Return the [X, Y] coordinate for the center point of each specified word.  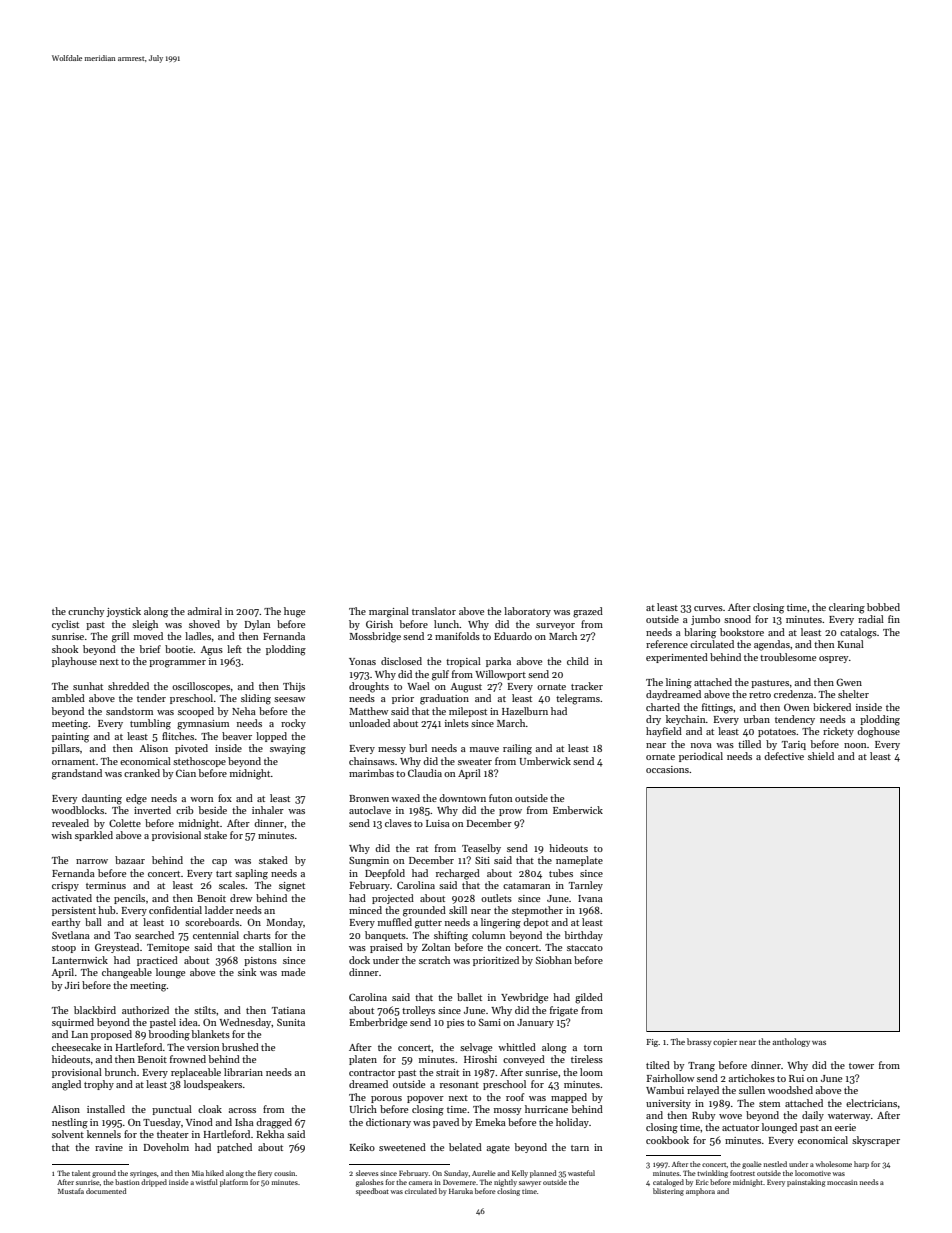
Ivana [590, 898]
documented [106, 1191]
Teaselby [481, 849]
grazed [588, 612]
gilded [589, 998]
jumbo [705, 620]
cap [219, 862]
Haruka [461, 1191]
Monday [284, 923]
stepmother [537, 911]
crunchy [86, 612]
